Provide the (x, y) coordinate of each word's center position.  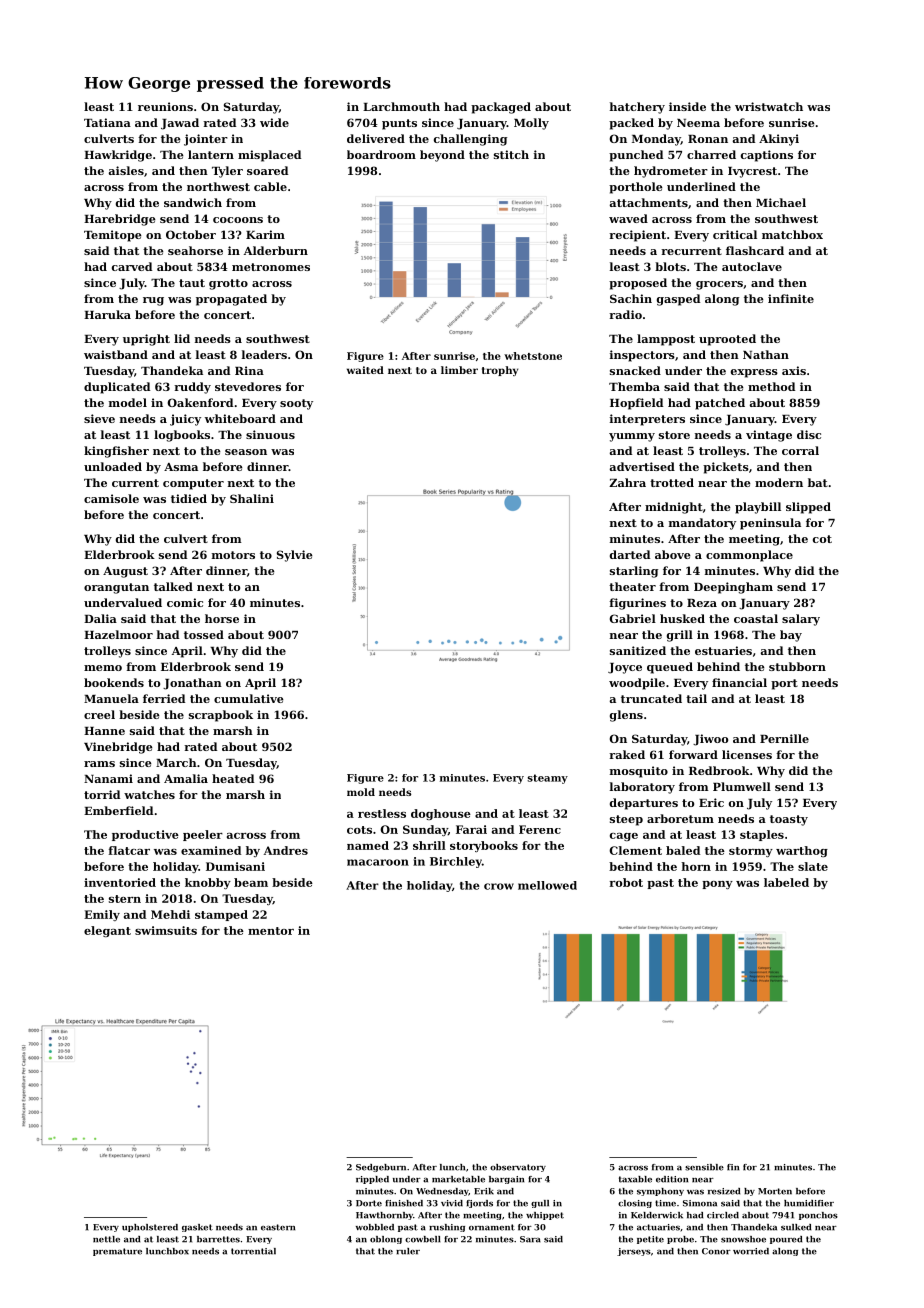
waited (365, 370)
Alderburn (276, 250)
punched (636, 156)
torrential (253, 1251)
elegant (107, 931)
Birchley (456, 862)
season (246, 452)
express (754, 373)
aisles (126, 170)
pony (717, 885)
